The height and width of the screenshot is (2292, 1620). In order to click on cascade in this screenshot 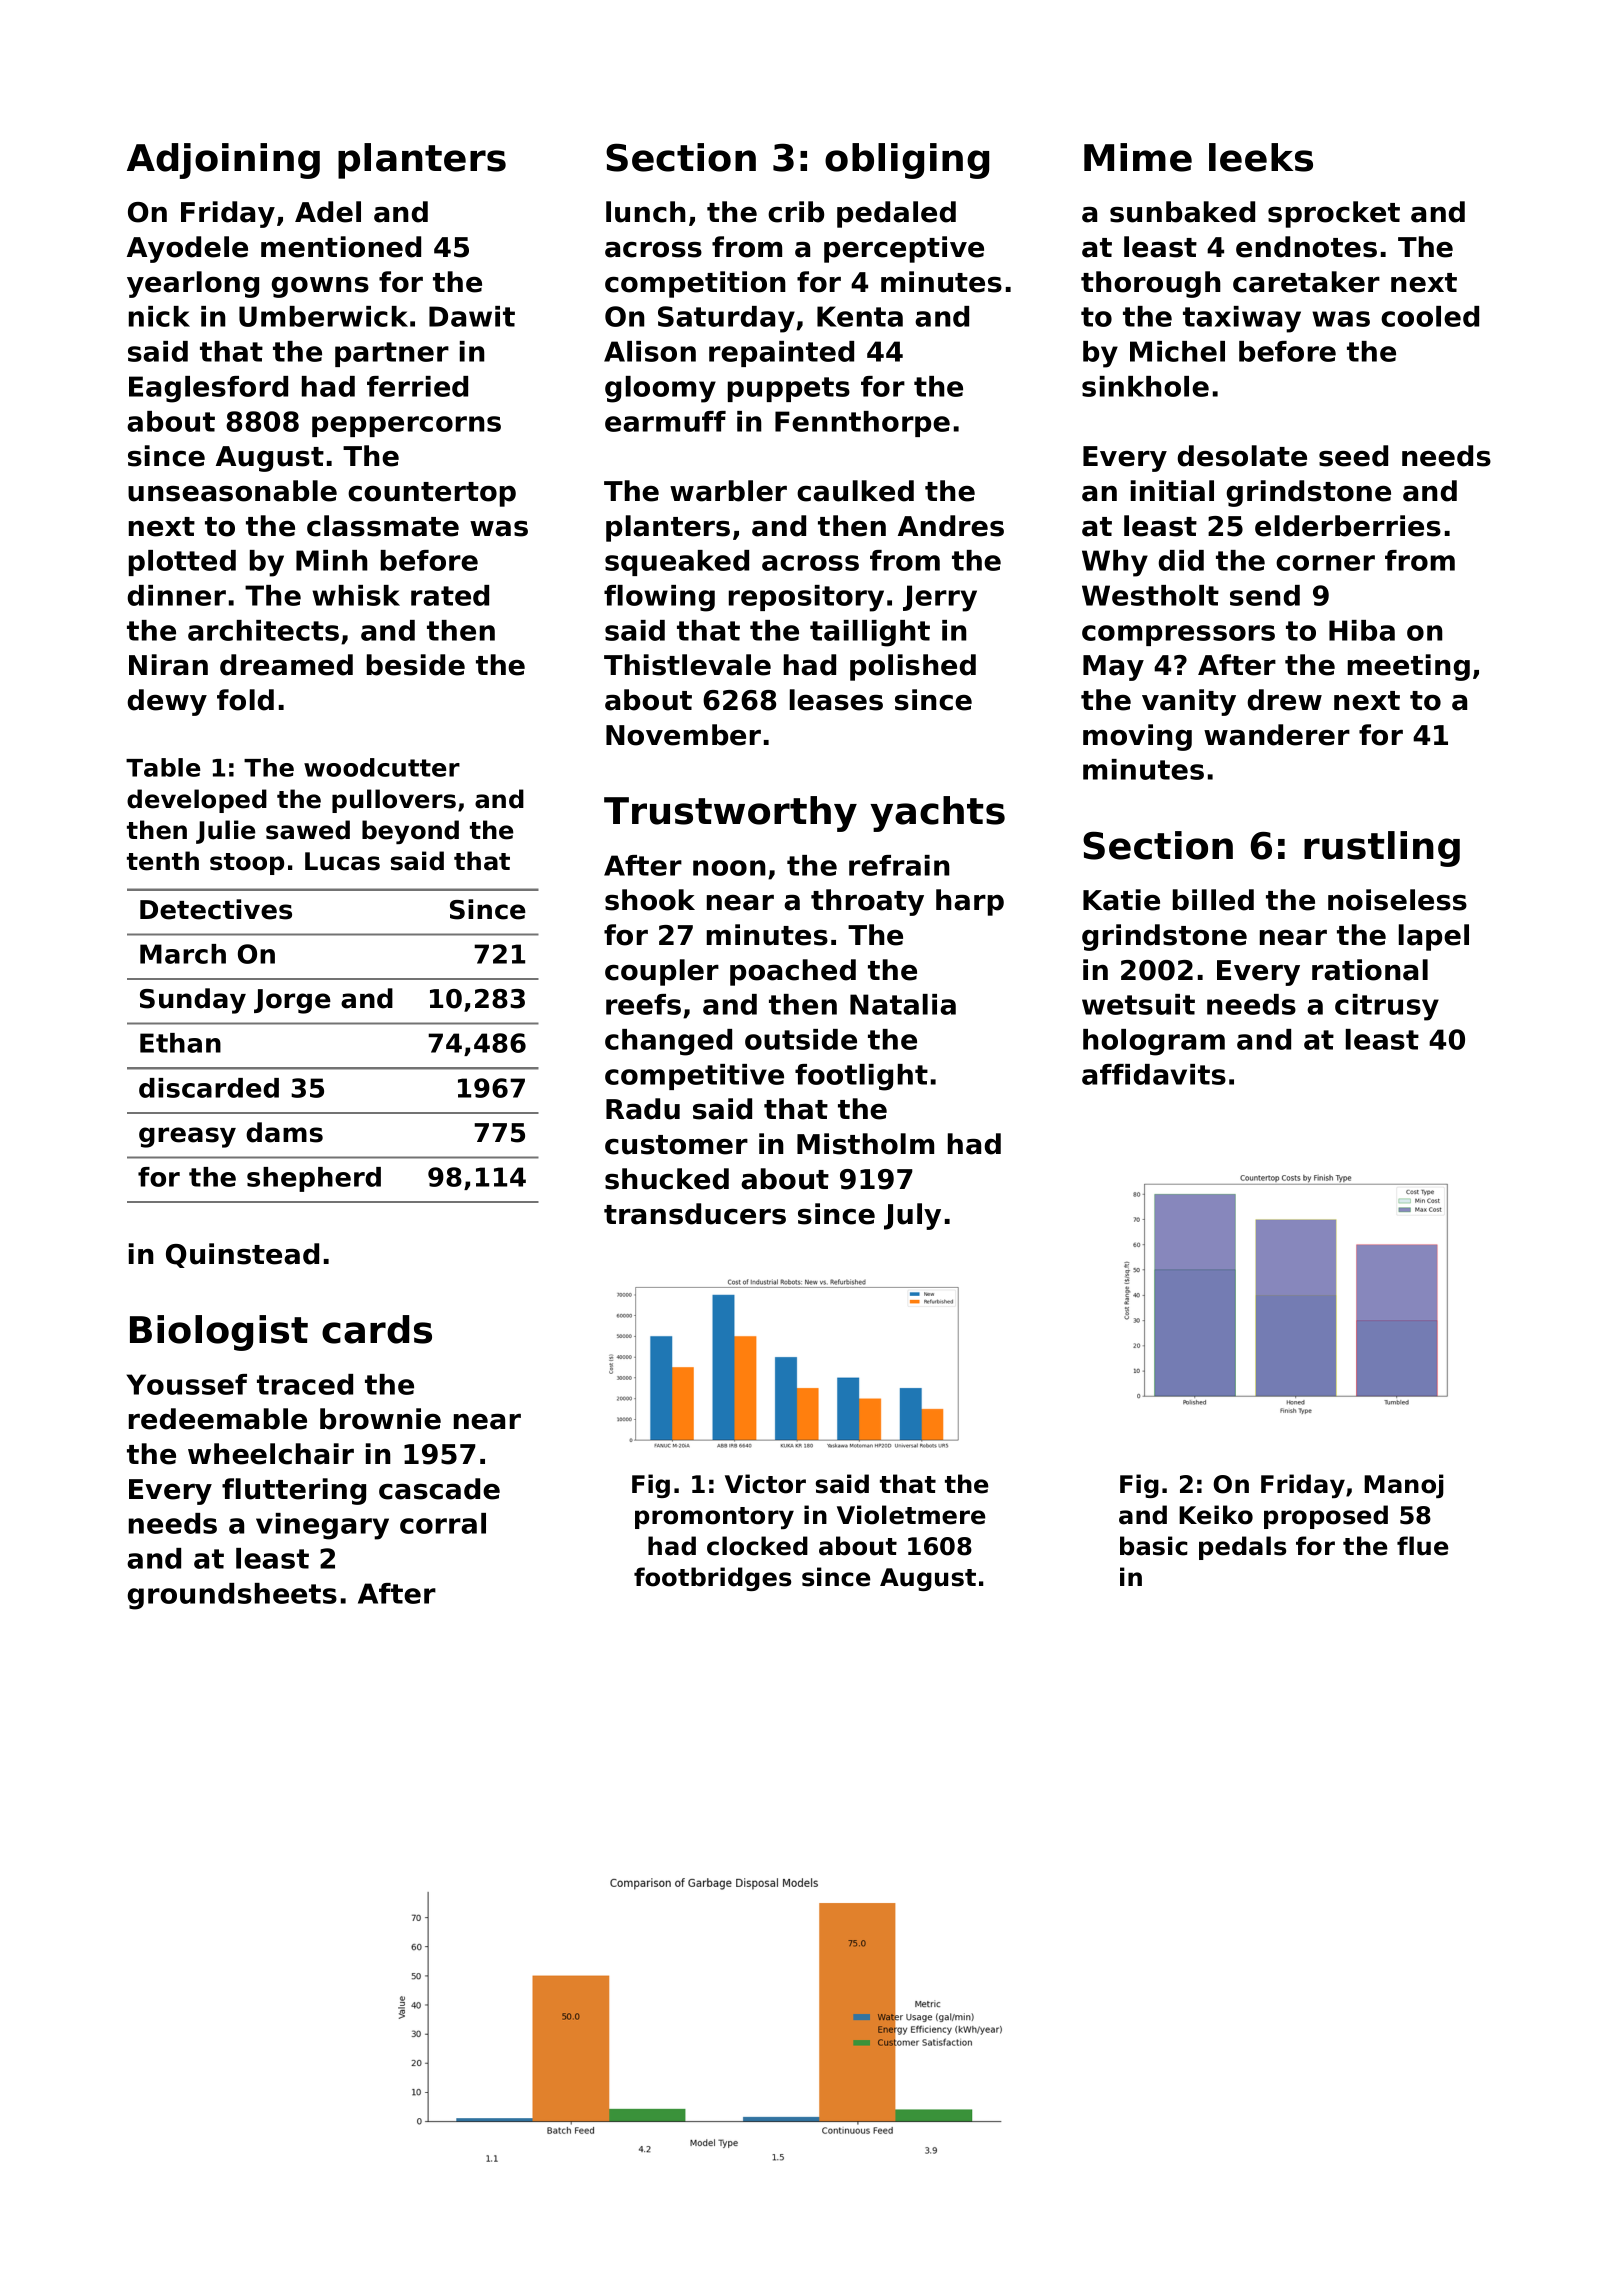, I will do `click(439, 1489)`.
